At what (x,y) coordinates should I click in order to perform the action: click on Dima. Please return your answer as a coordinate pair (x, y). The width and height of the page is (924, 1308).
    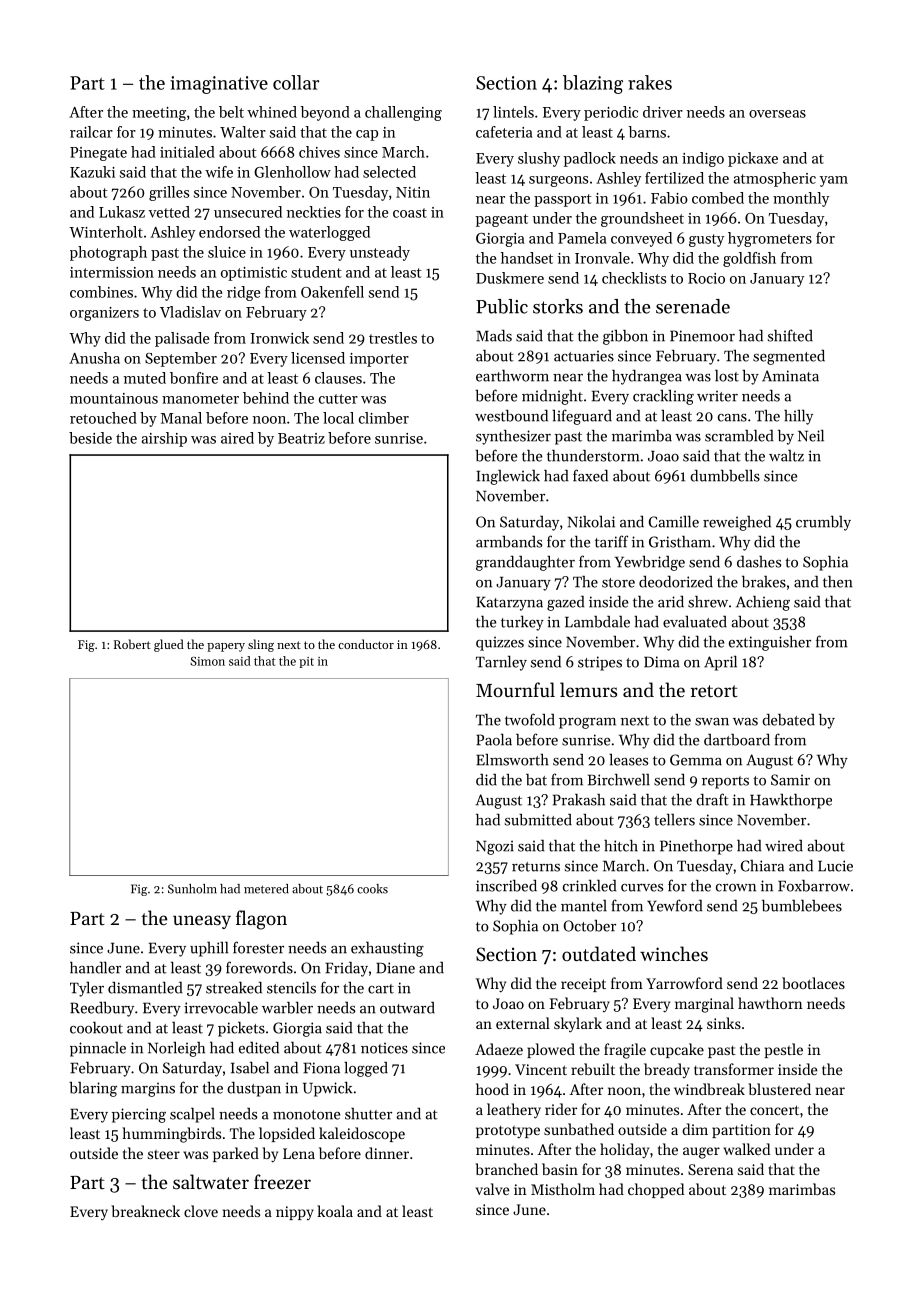
    Looking at the image, I should click on (662, 662).
